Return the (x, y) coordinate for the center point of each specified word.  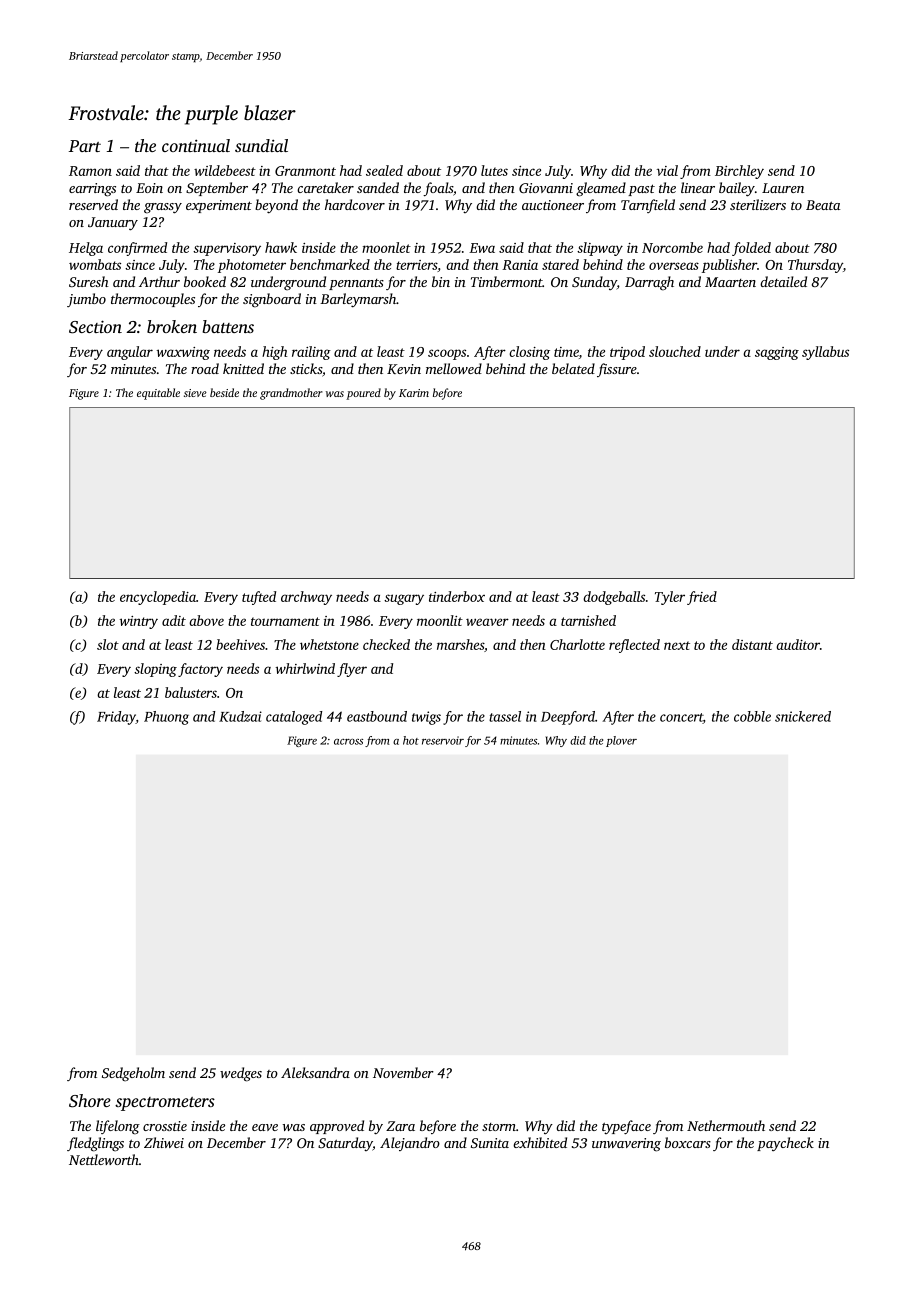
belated (573, 368)
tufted (259, 598)
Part (85, 146)
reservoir (443, 740)
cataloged (294, 718)
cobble (752, 716)
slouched (675, 351)
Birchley (739, 172)
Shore (90, 1101)
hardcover (355, 204)
